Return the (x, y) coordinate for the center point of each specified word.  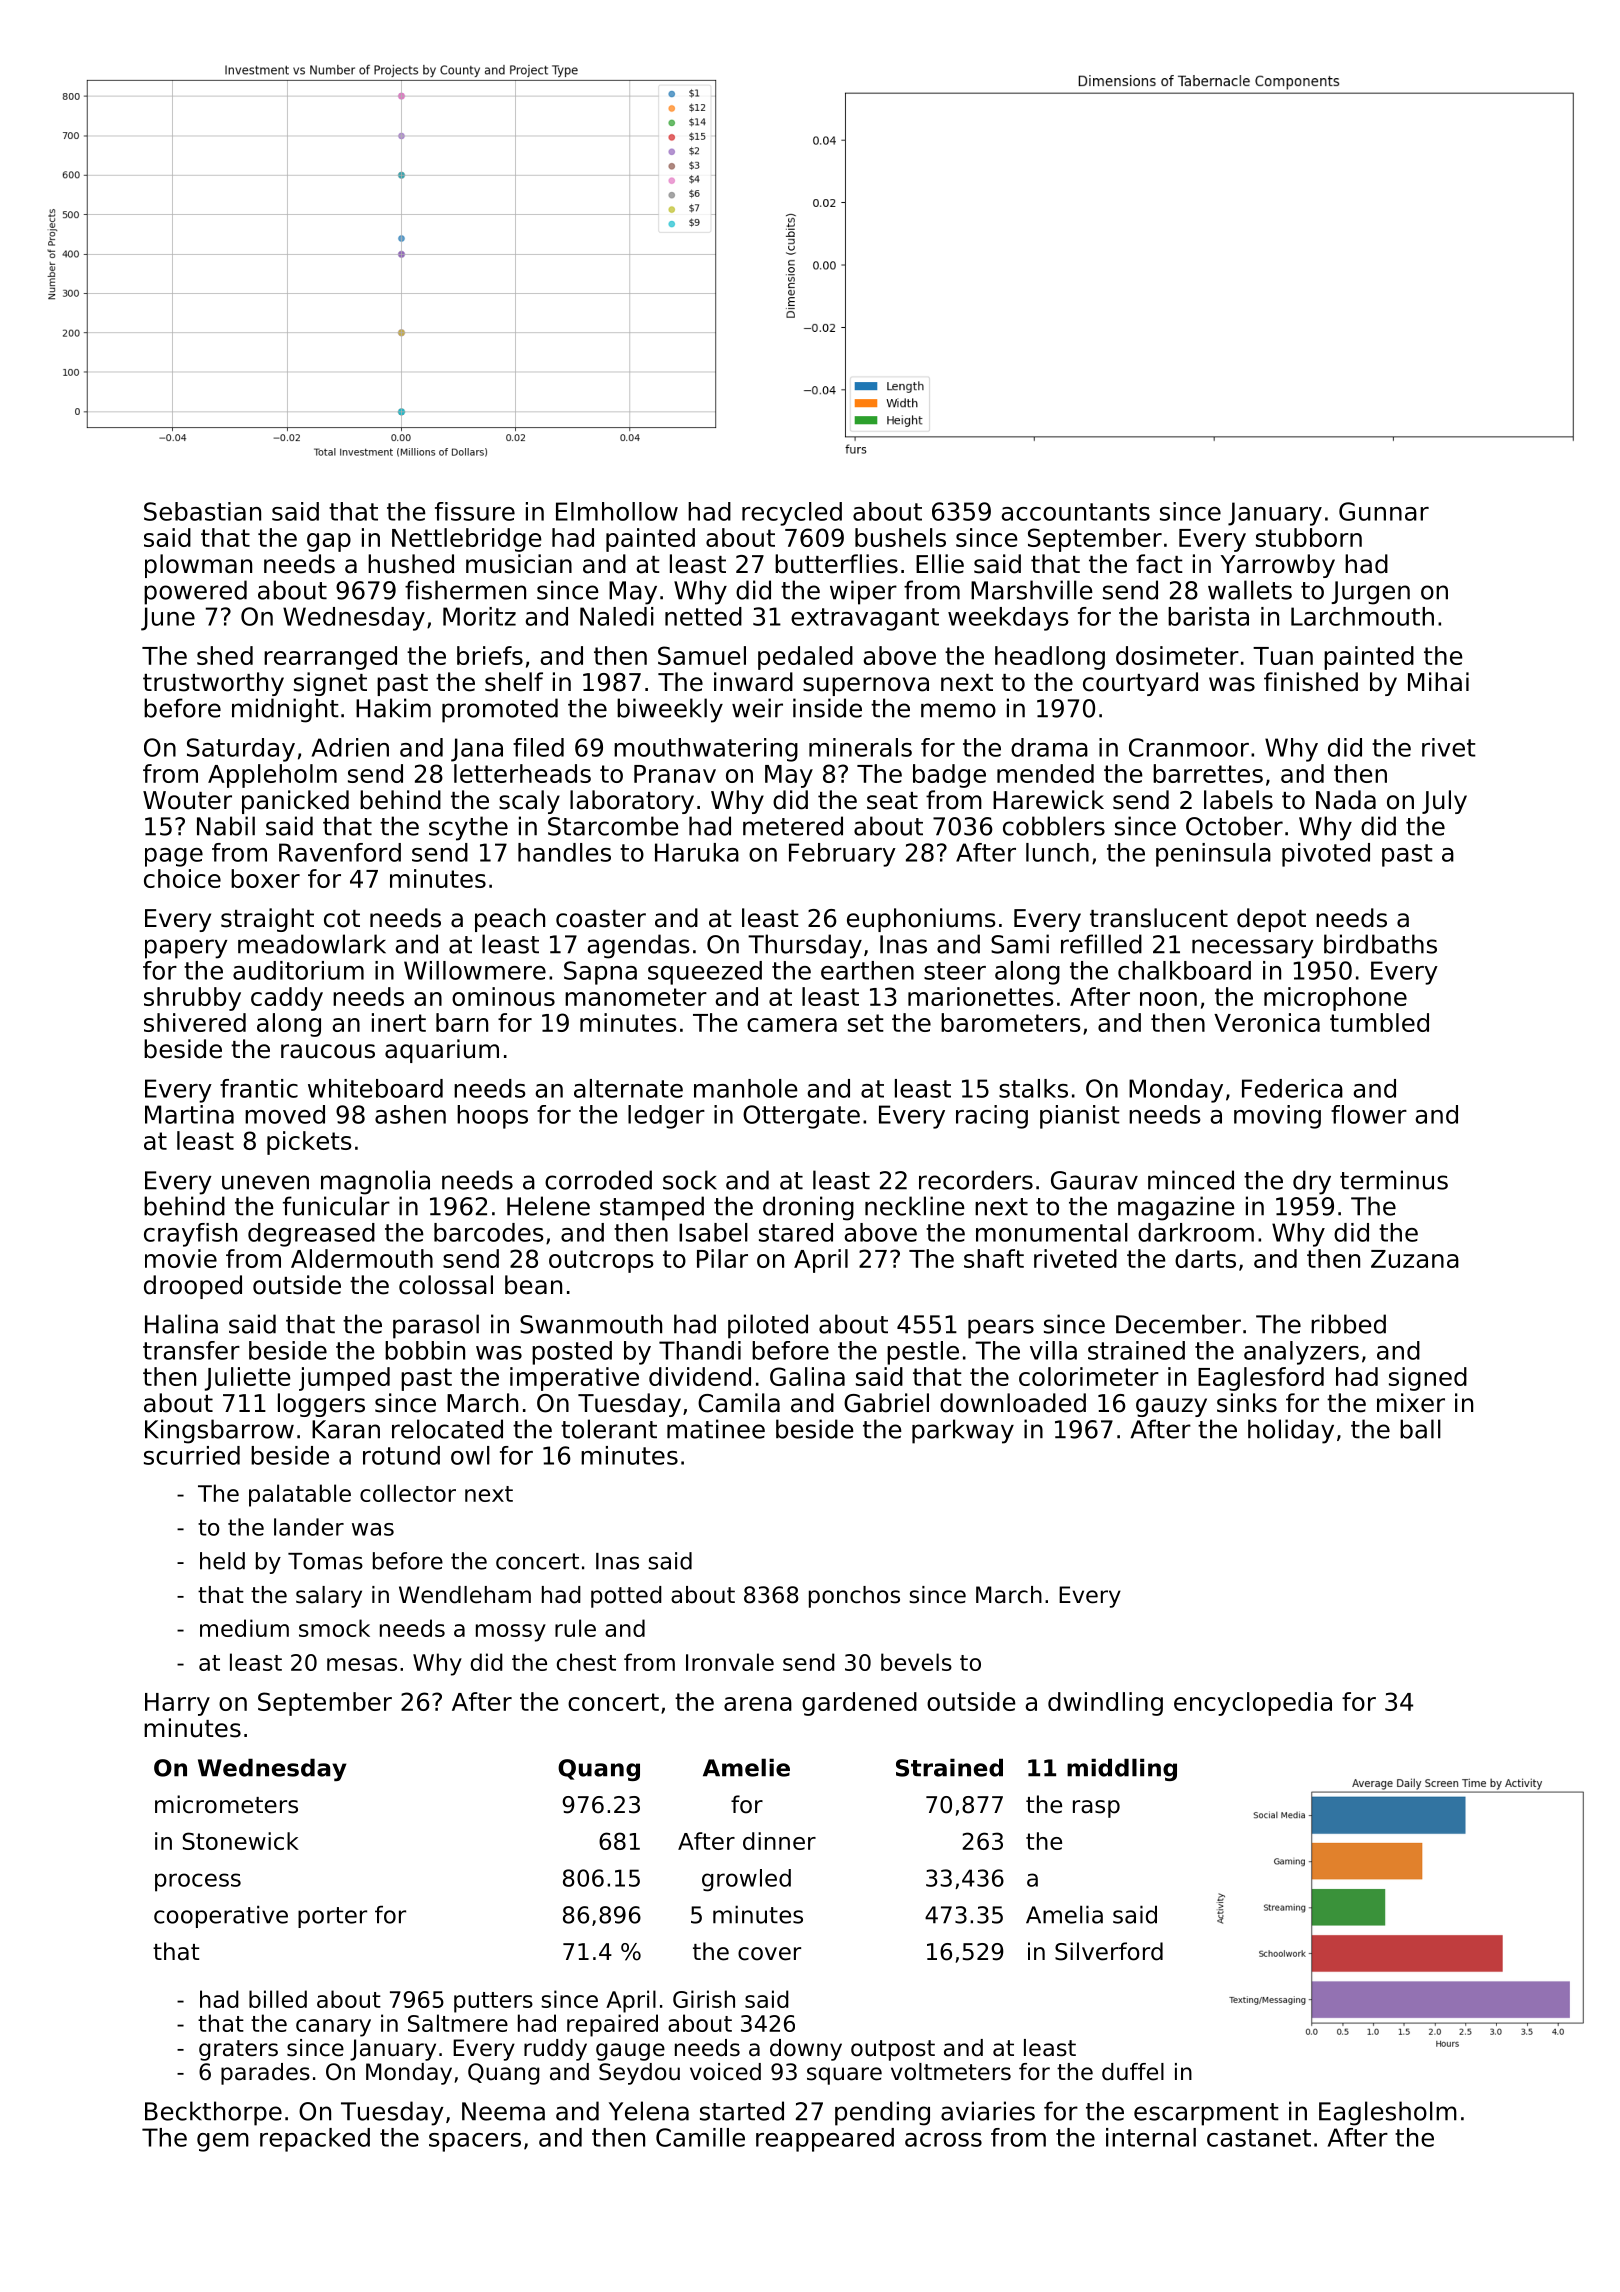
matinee (716, 1429)
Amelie (746, 1767)
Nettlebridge (467, 540)
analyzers (1301, 1353)
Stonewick (241, 1841)
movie (181, 1258)
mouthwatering (706, 750)
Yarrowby (1278, 566)
